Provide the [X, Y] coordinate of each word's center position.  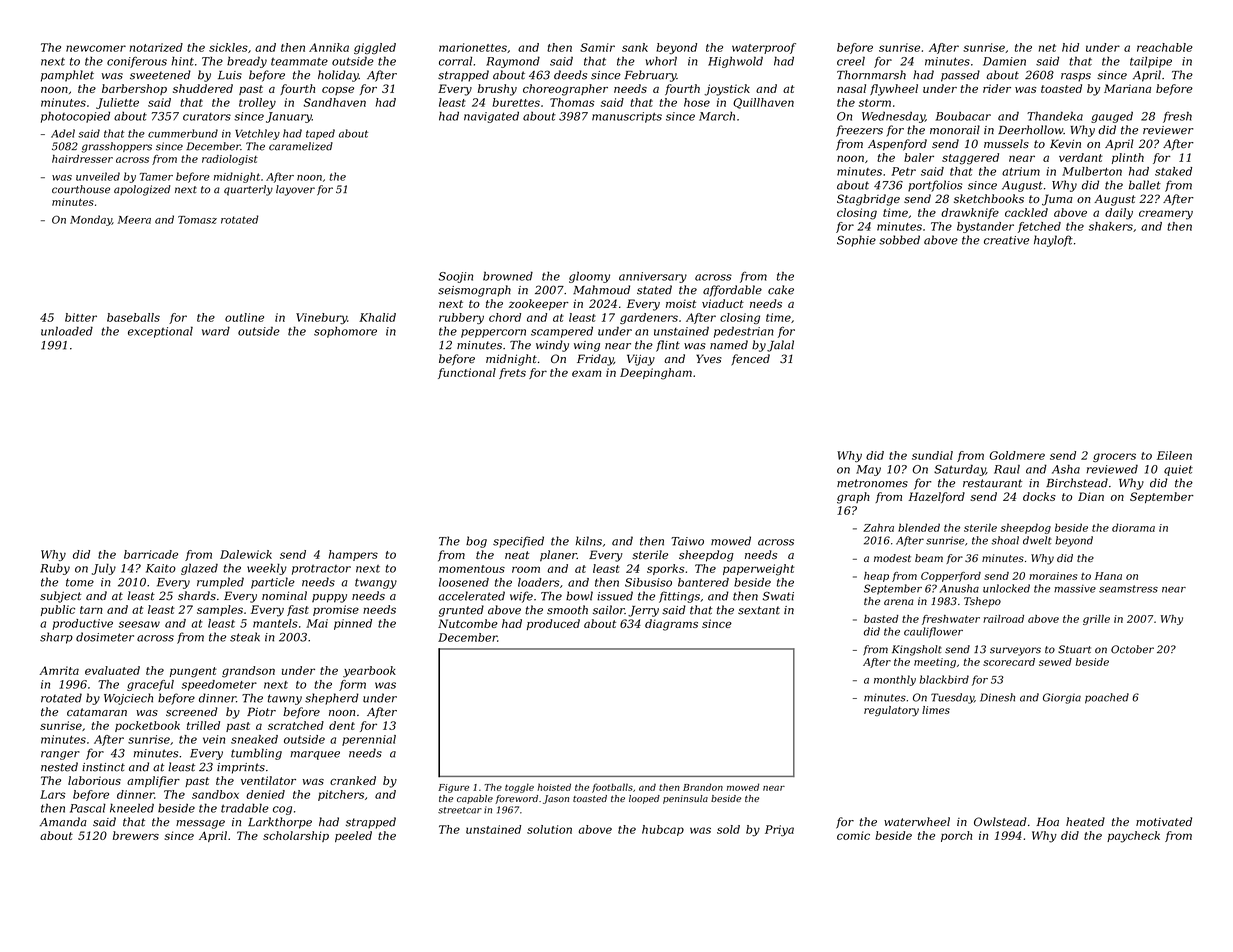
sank [635, 47]
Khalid [377, 317]
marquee [315, 755]
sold [728, 829]
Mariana [1127, 88]
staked [1173, 171]
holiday [338, 76]
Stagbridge [868, 200]
